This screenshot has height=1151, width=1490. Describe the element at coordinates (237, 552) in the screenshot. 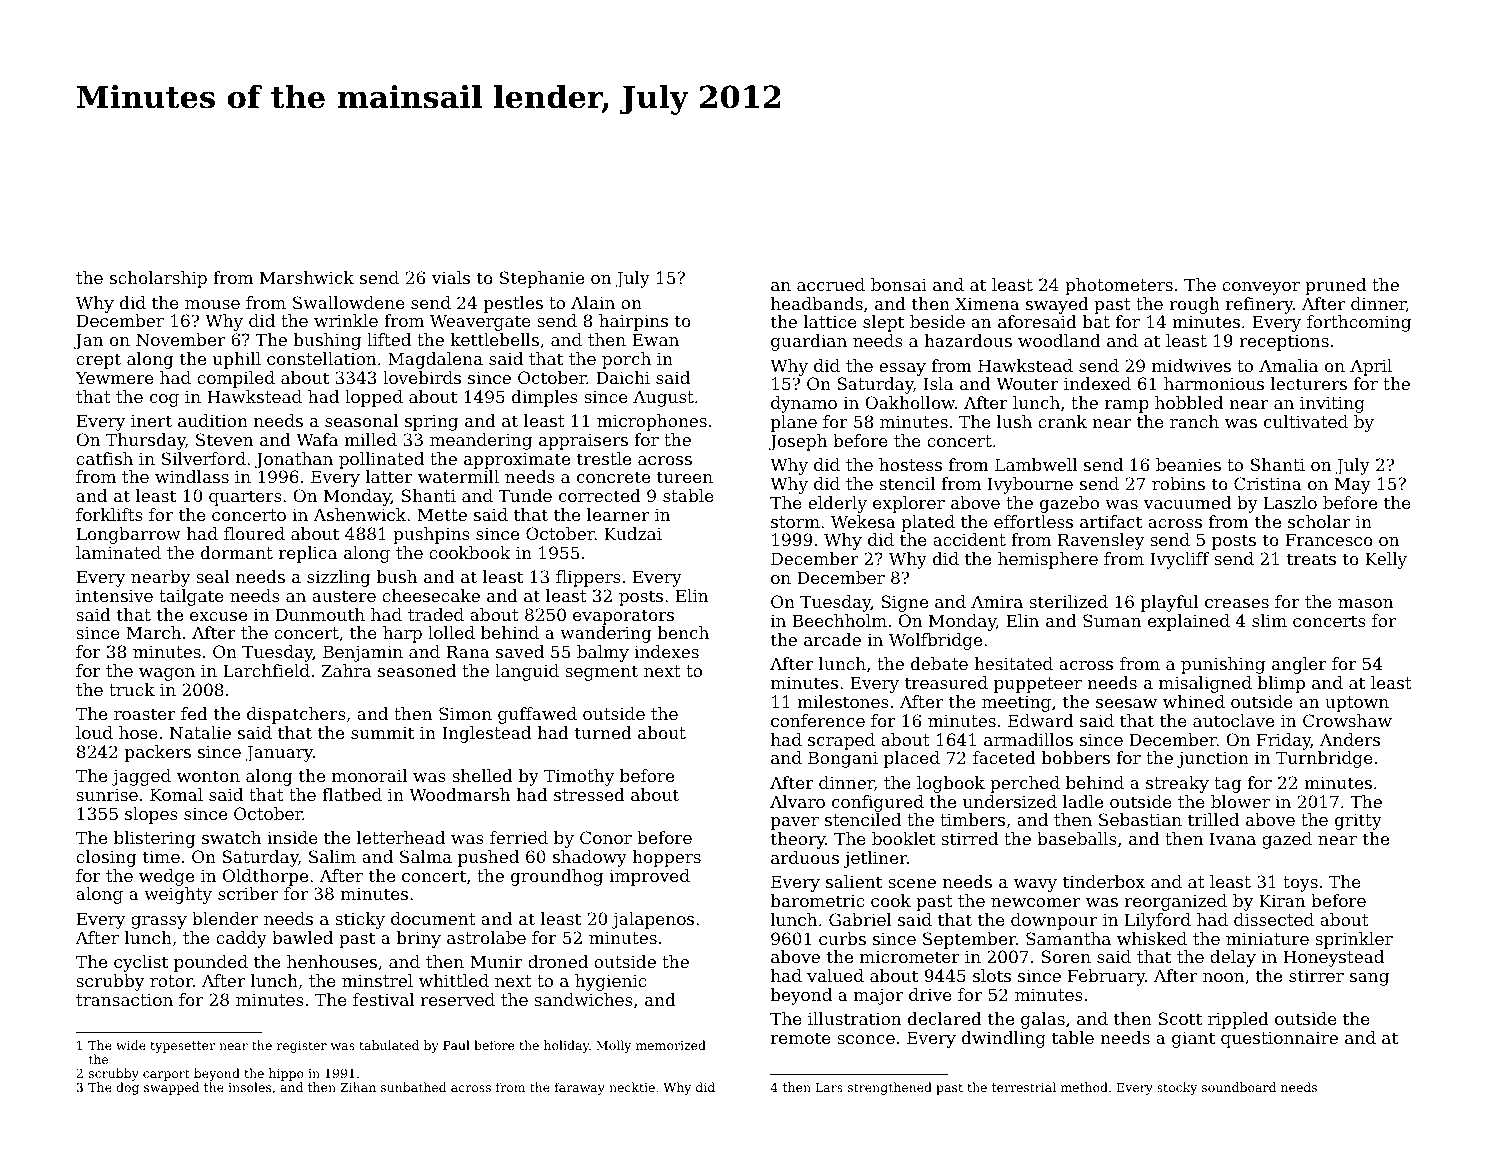

I see `dormant` at that location.
